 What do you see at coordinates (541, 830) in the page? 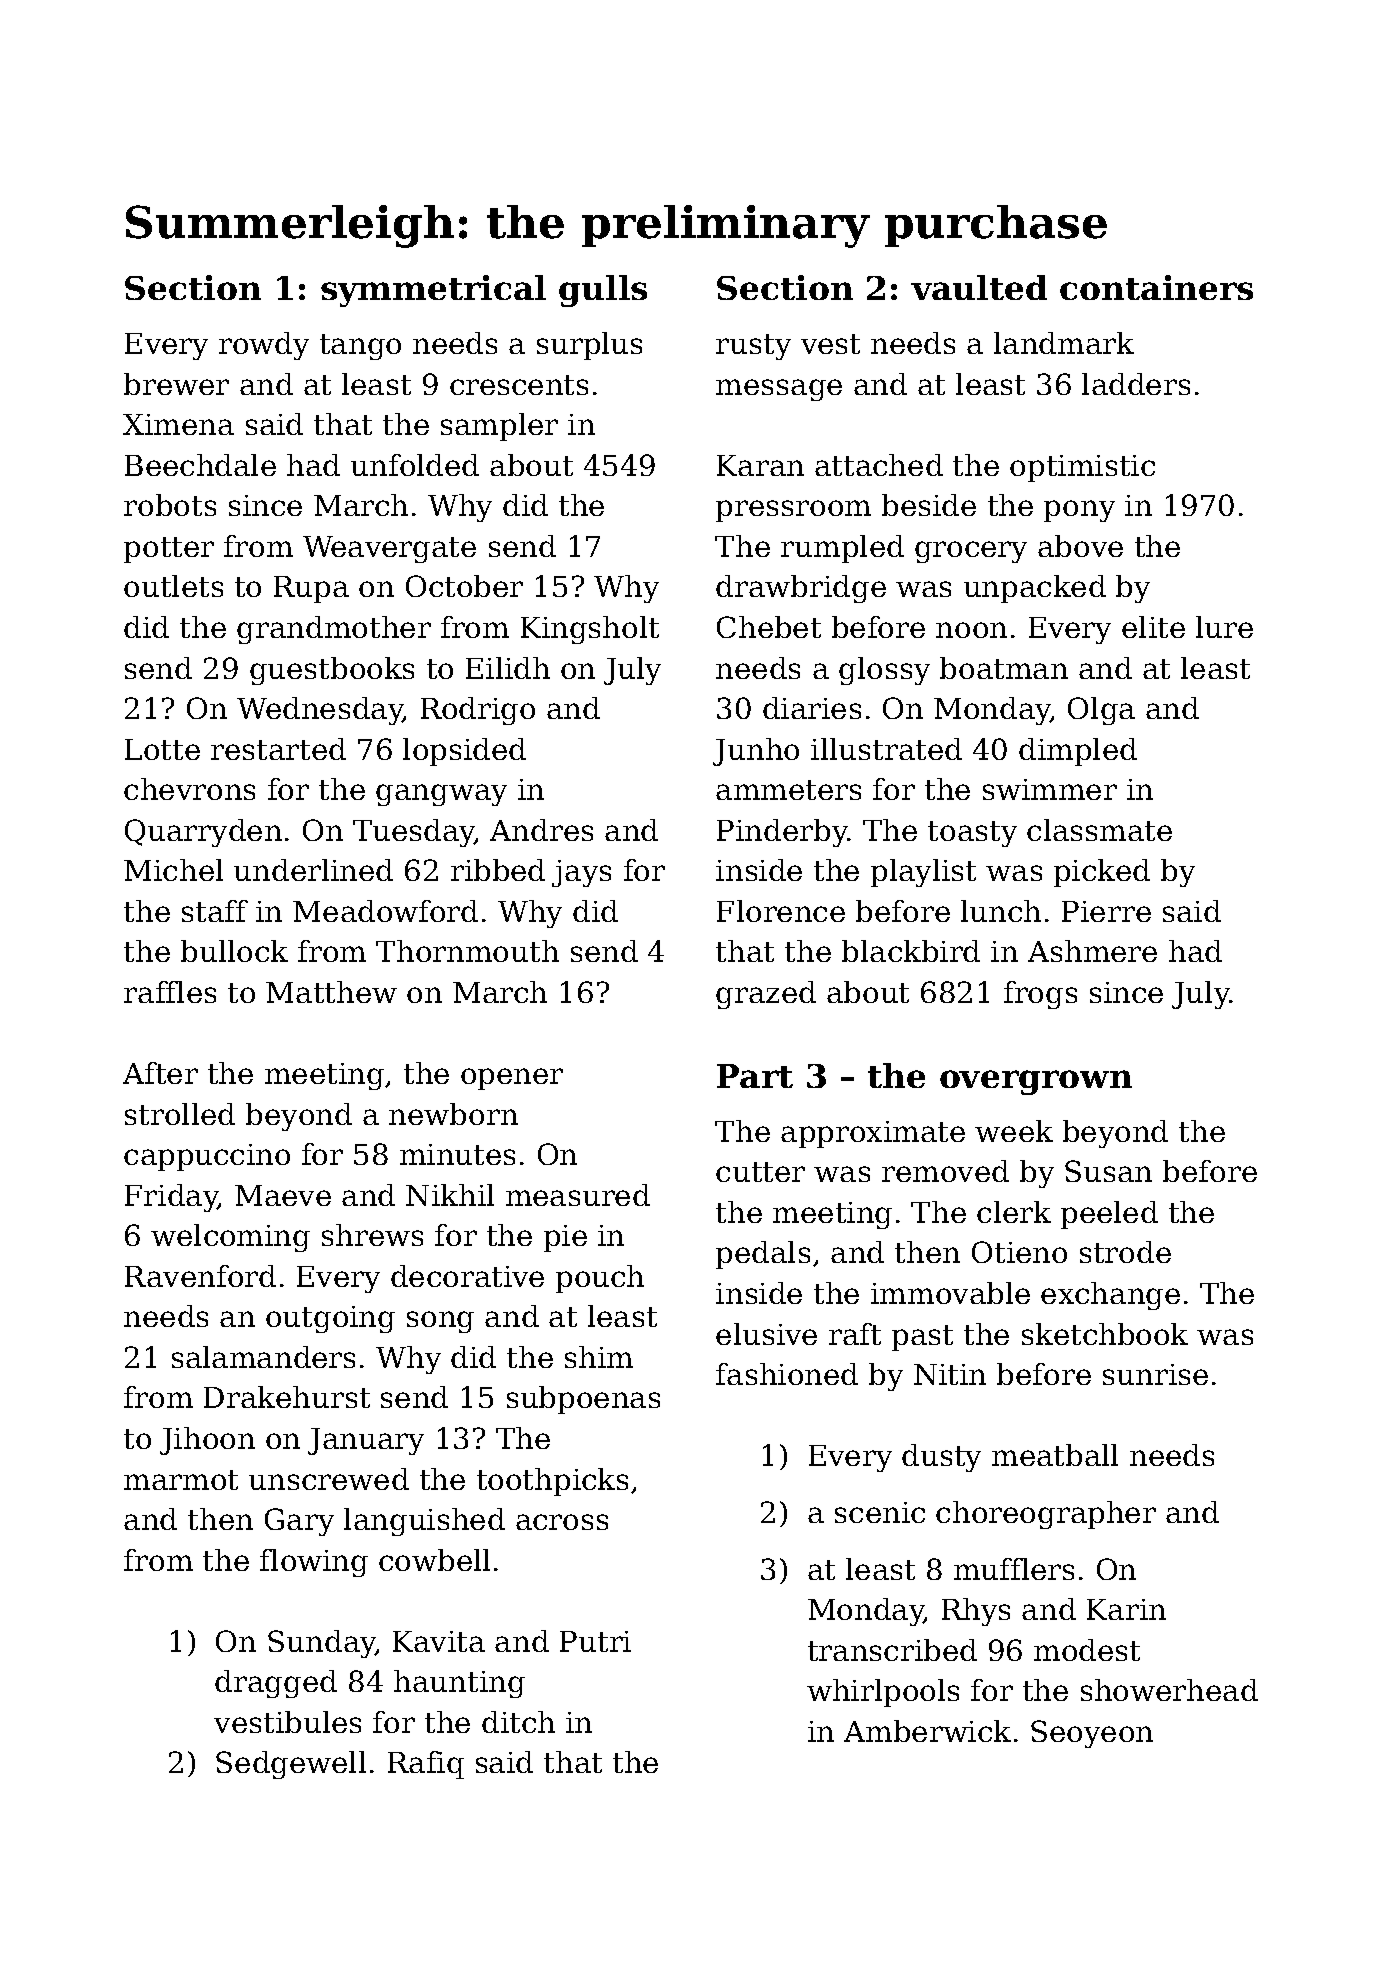
I see `Andres` at bounding box center [541, 830].
